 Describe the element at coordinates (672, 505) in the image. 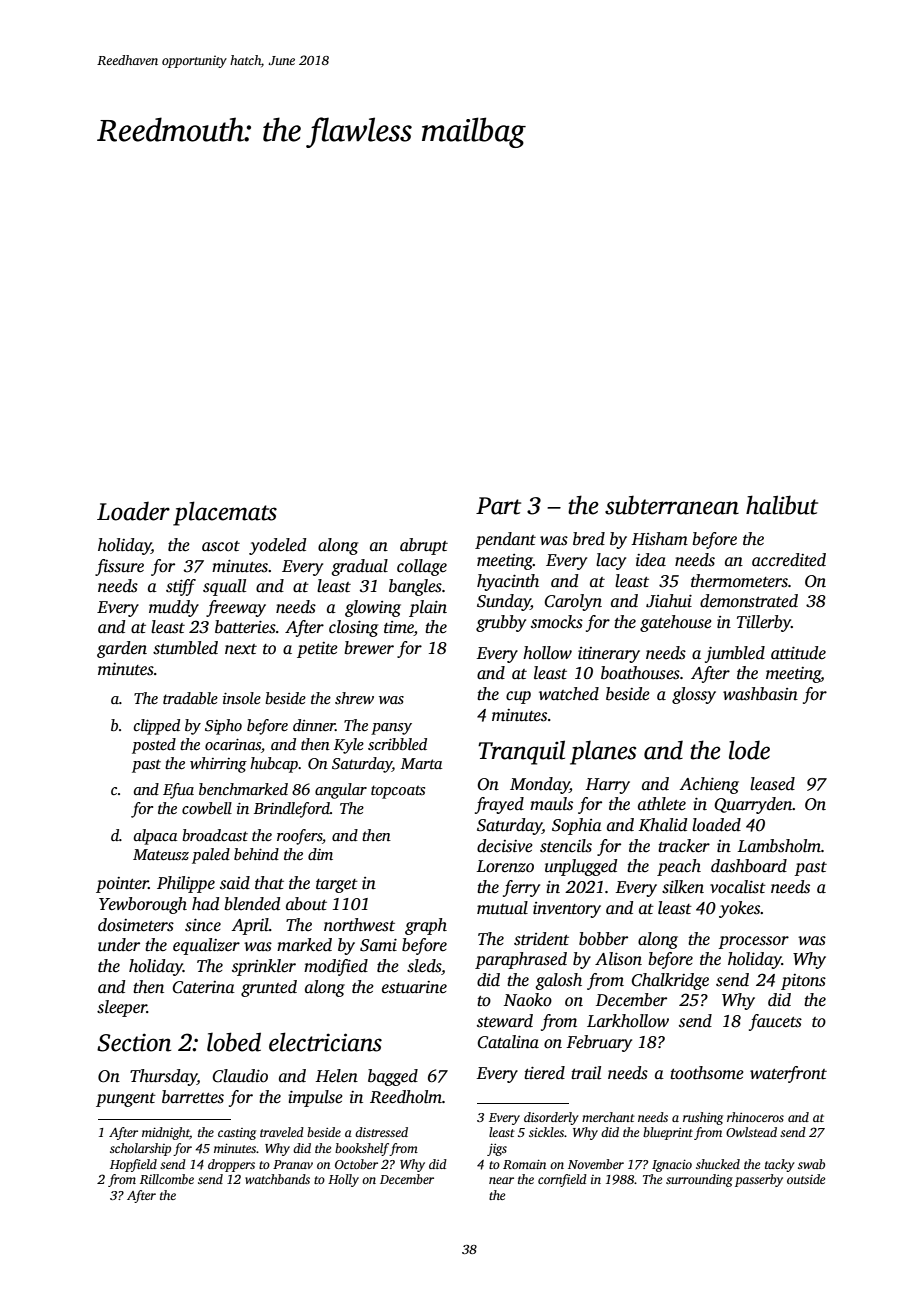

I see `subterranean` at that location.
